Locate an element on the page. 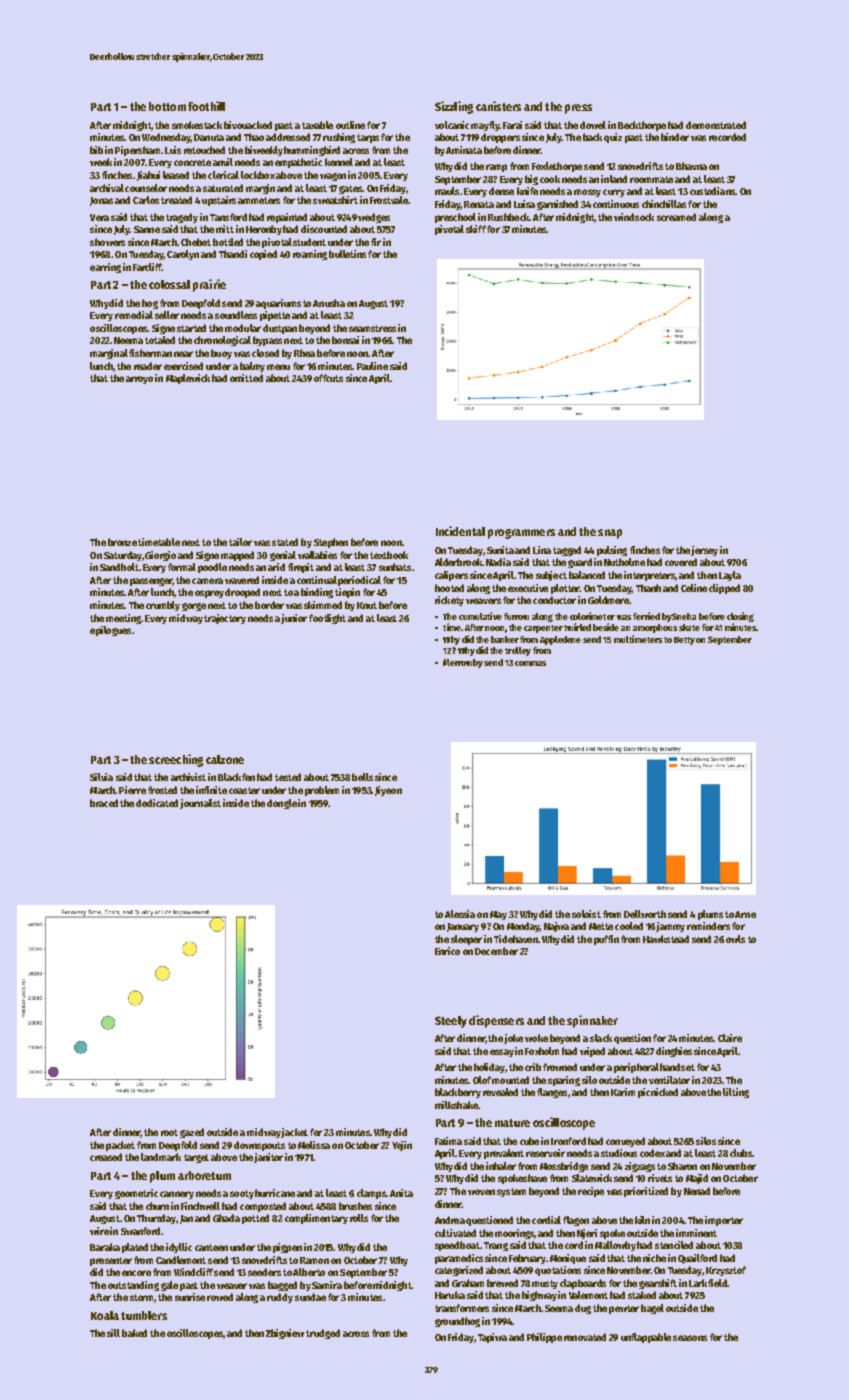  press is located at coordinates (578, 109).
